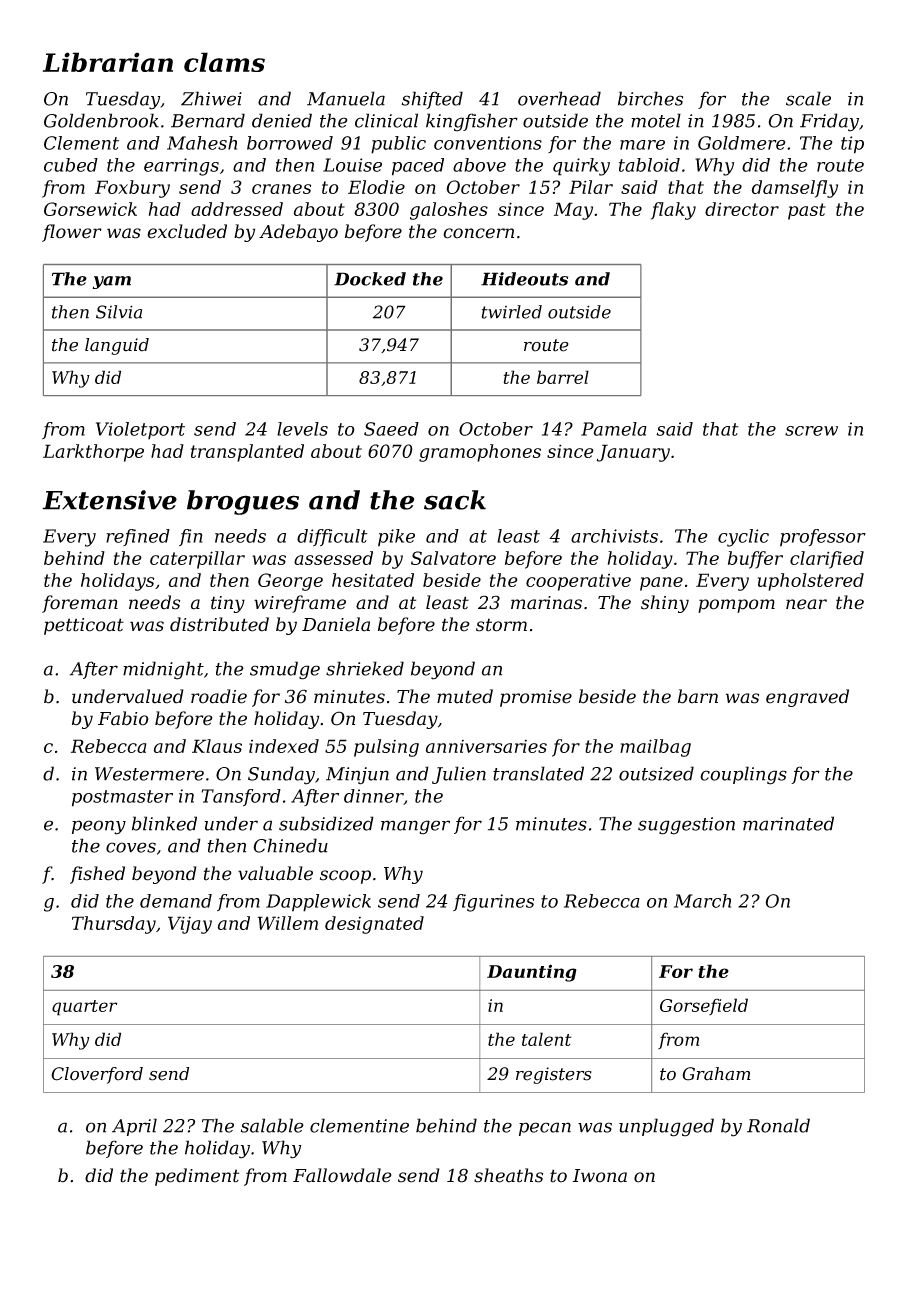  I want to click on Pamela, so click(614, 429).
